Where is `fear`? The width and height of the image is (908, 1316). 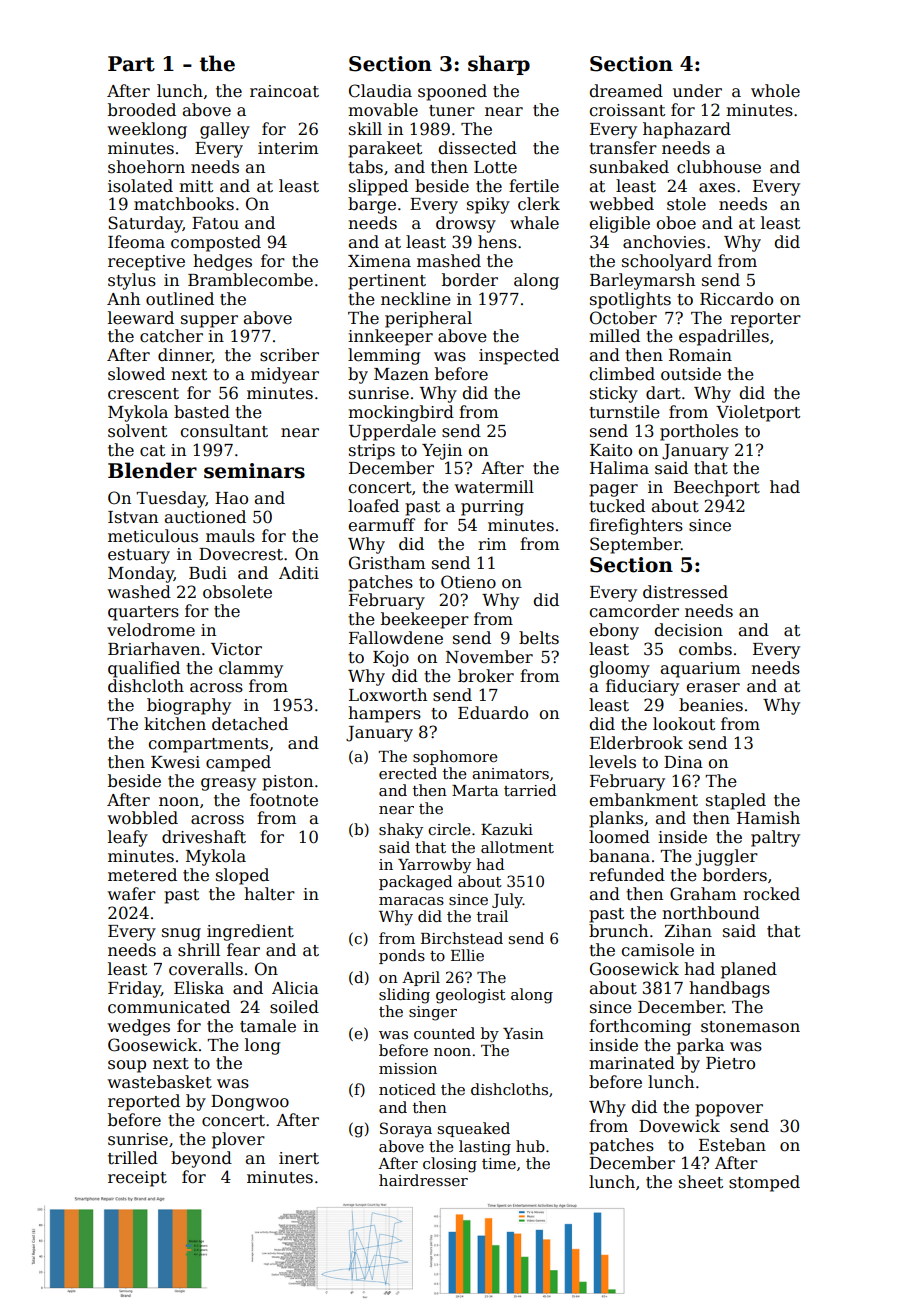 fear is located at coordinates (243, 950).
